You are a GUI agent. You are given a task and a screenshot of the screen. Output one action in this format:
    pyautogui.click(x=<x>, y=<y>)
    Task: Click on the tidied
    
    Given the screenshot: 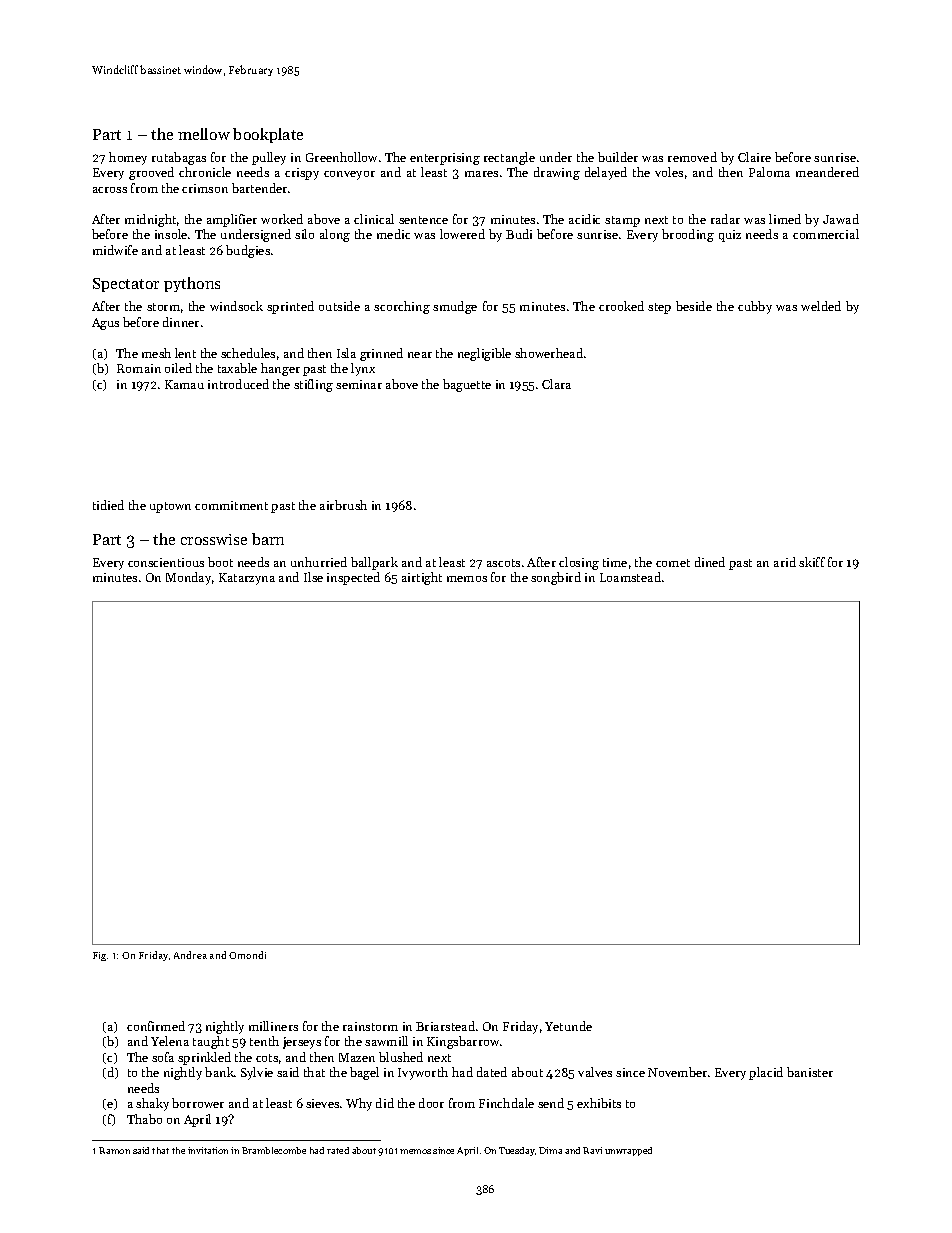 What is the action you would take?
    pyautogui.click(x=108, y=505)
